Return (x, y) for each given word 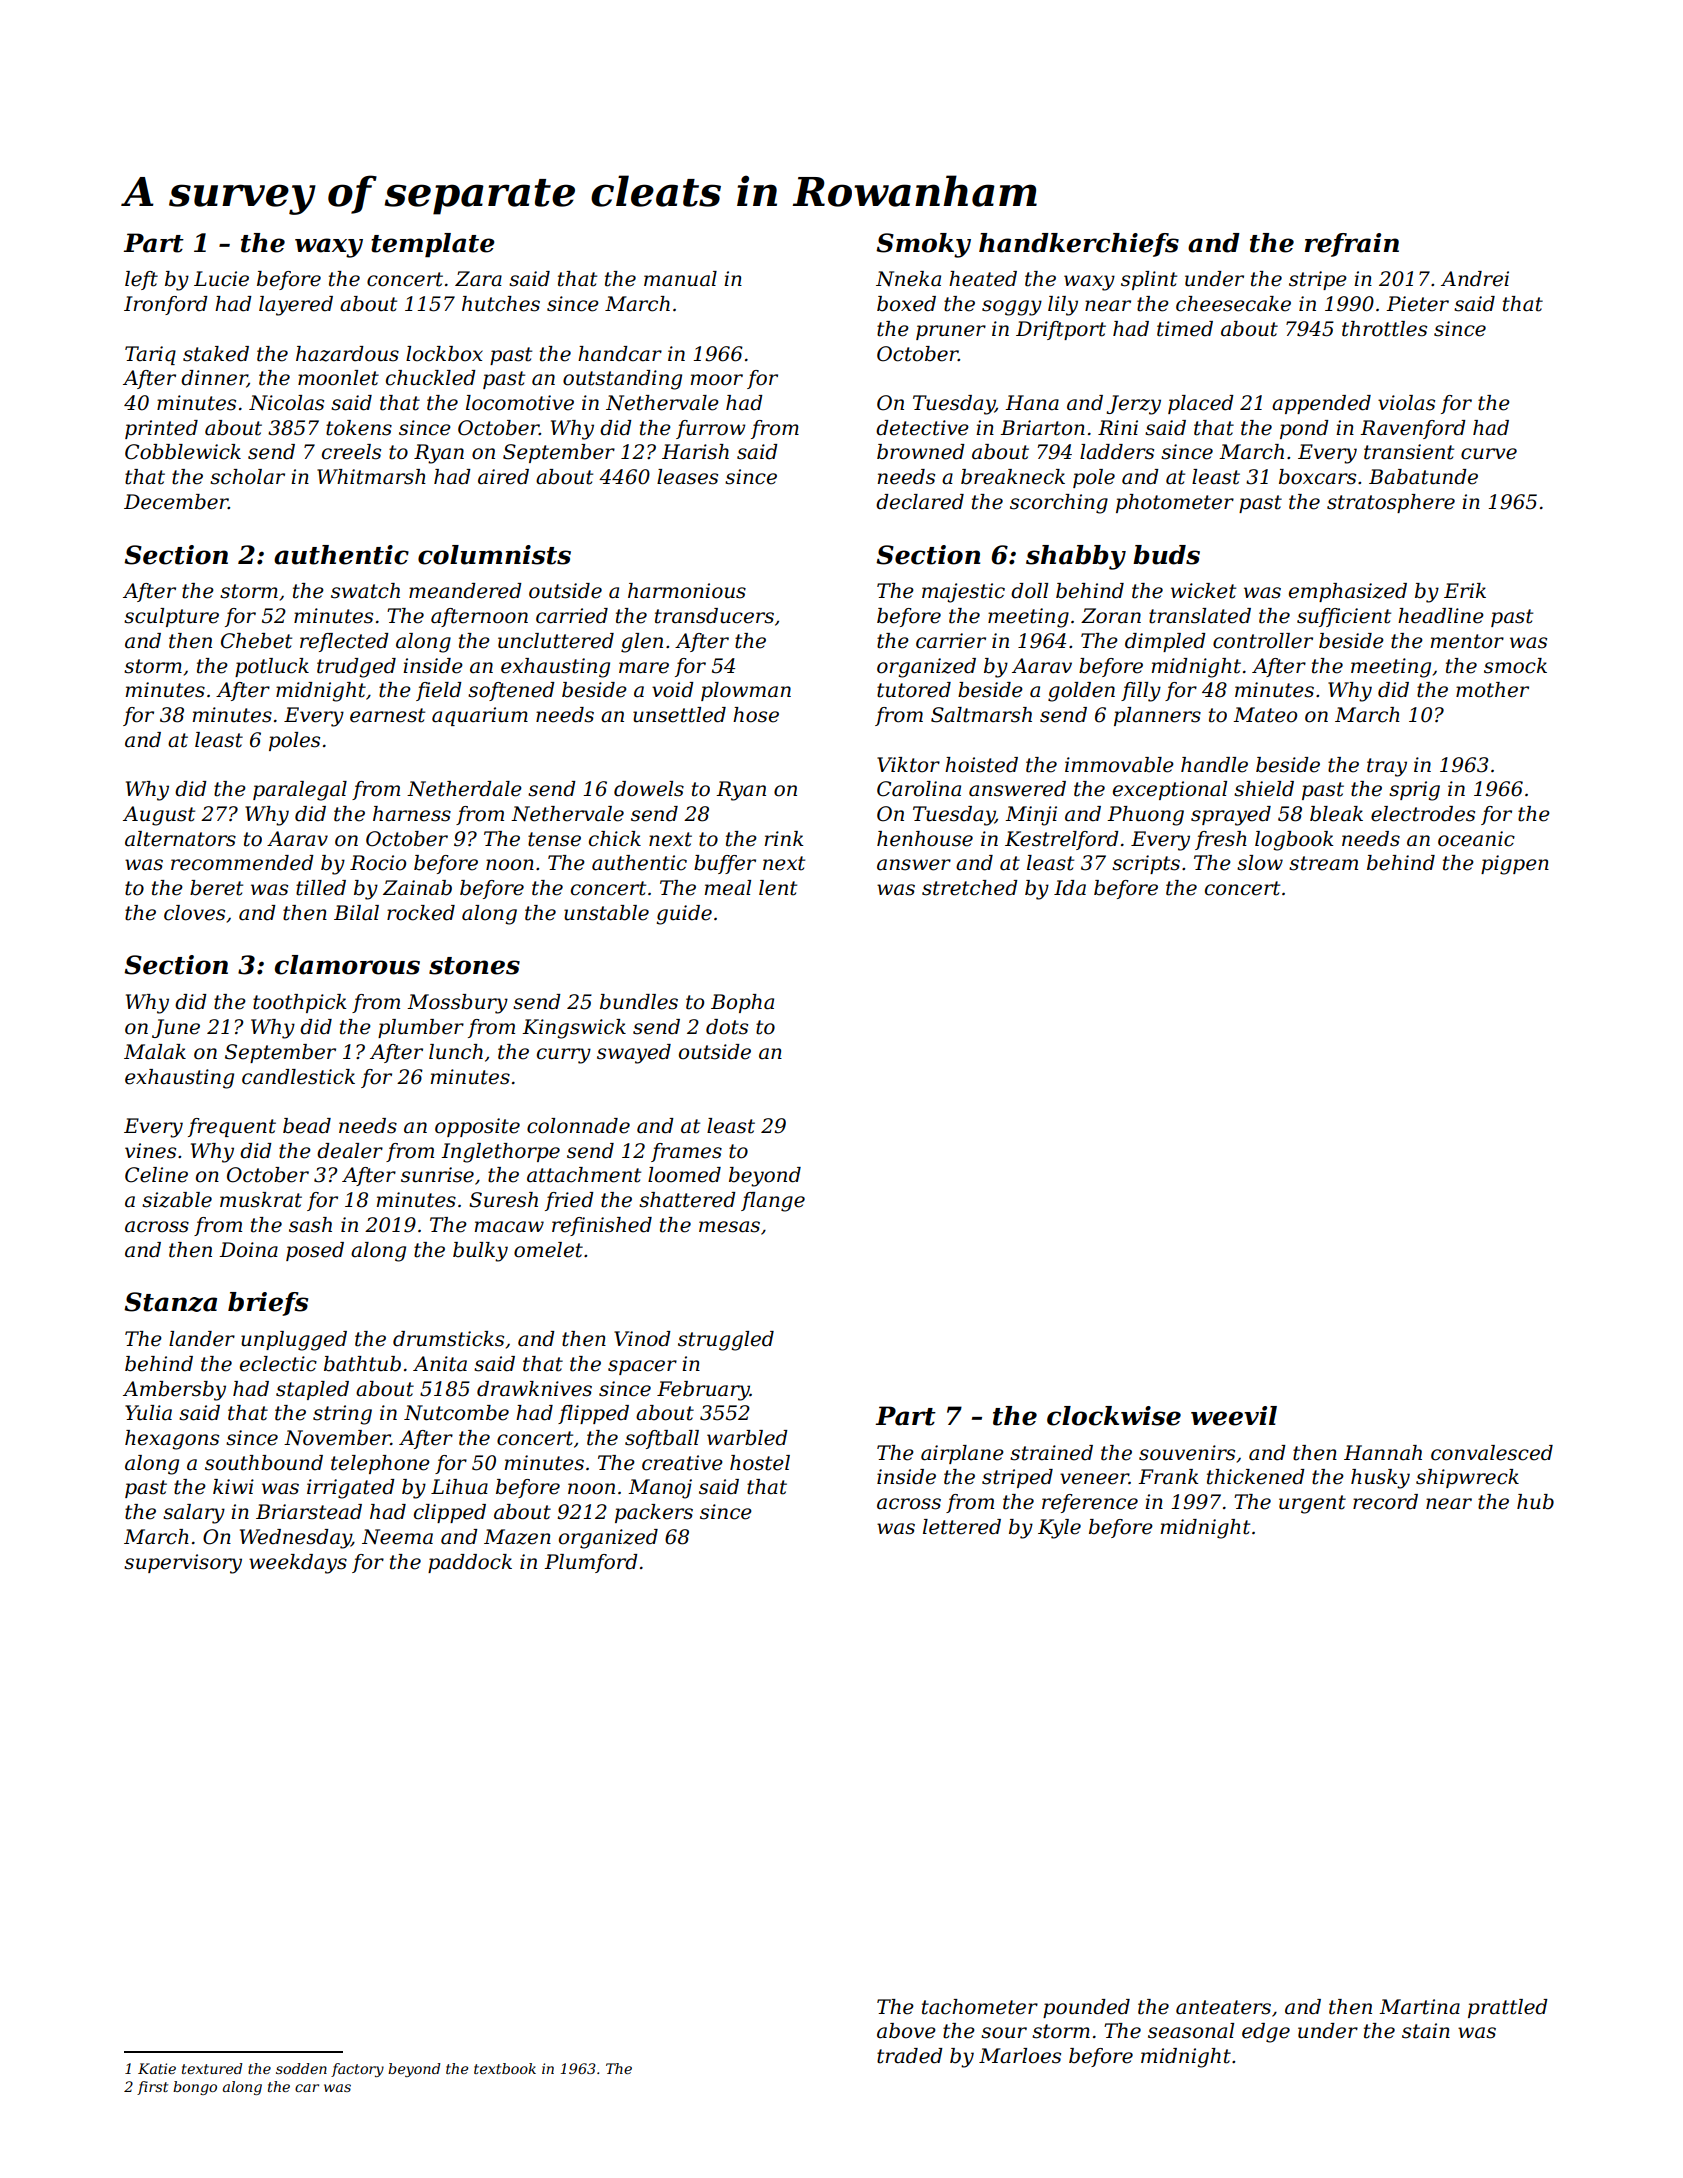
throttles (1384, 329)
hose (756, 715)
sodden (301, 2068)
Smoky (923, 245)
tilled (321, 888)
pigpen (1515, 865)
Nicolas (286, 403)
